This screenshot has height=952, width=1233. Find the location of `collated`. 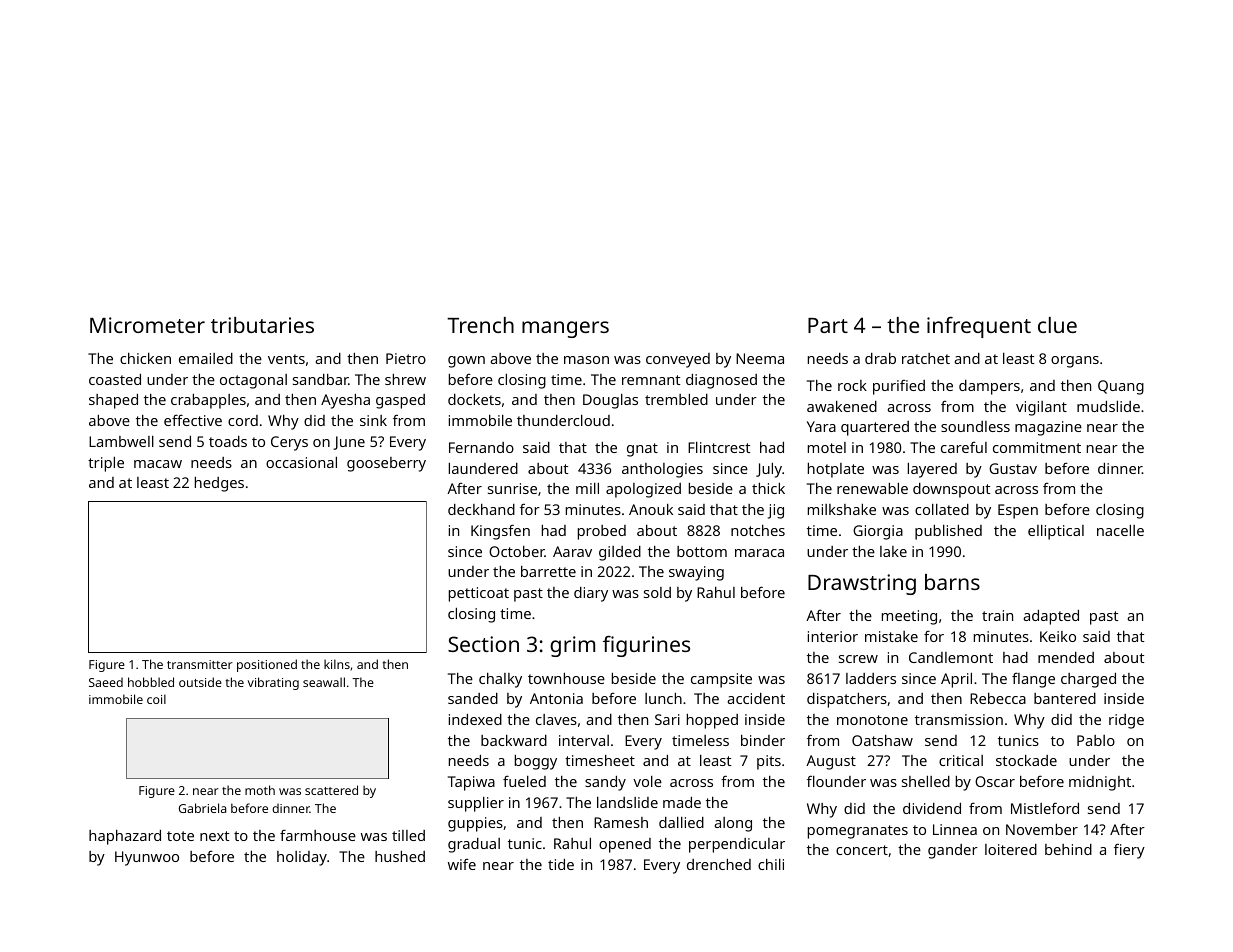

collated is located at coordinates (942, 509).
